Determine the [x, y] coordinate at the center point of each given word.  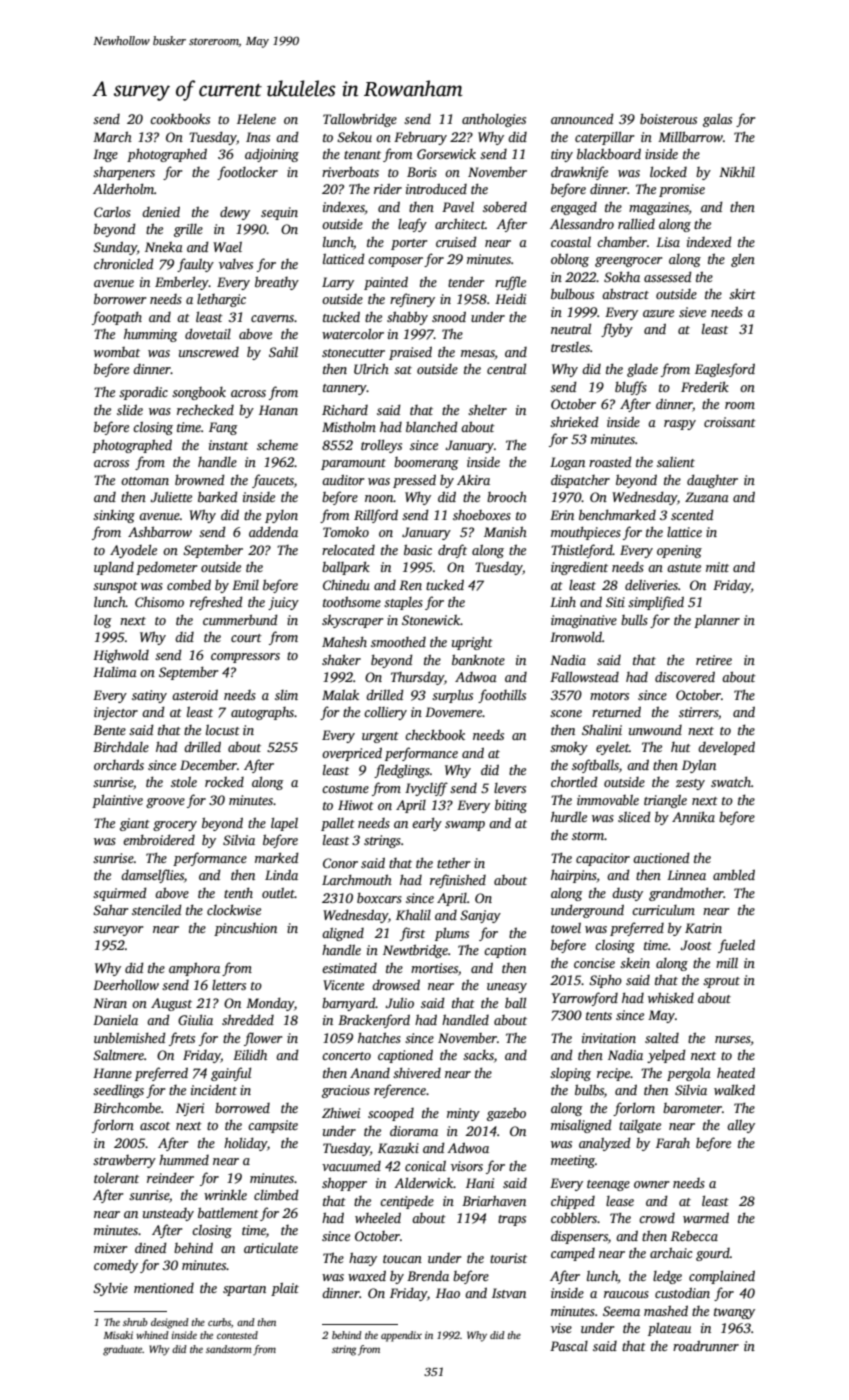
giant [135, 824]
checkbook [435, 734]
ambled [734, 874]
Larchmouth [357, 879]
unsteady [168, 1214]
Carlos [112, 212]
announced [582, 118]
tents [599, 1016]
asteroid [195, 694]
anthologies [494, 120]
